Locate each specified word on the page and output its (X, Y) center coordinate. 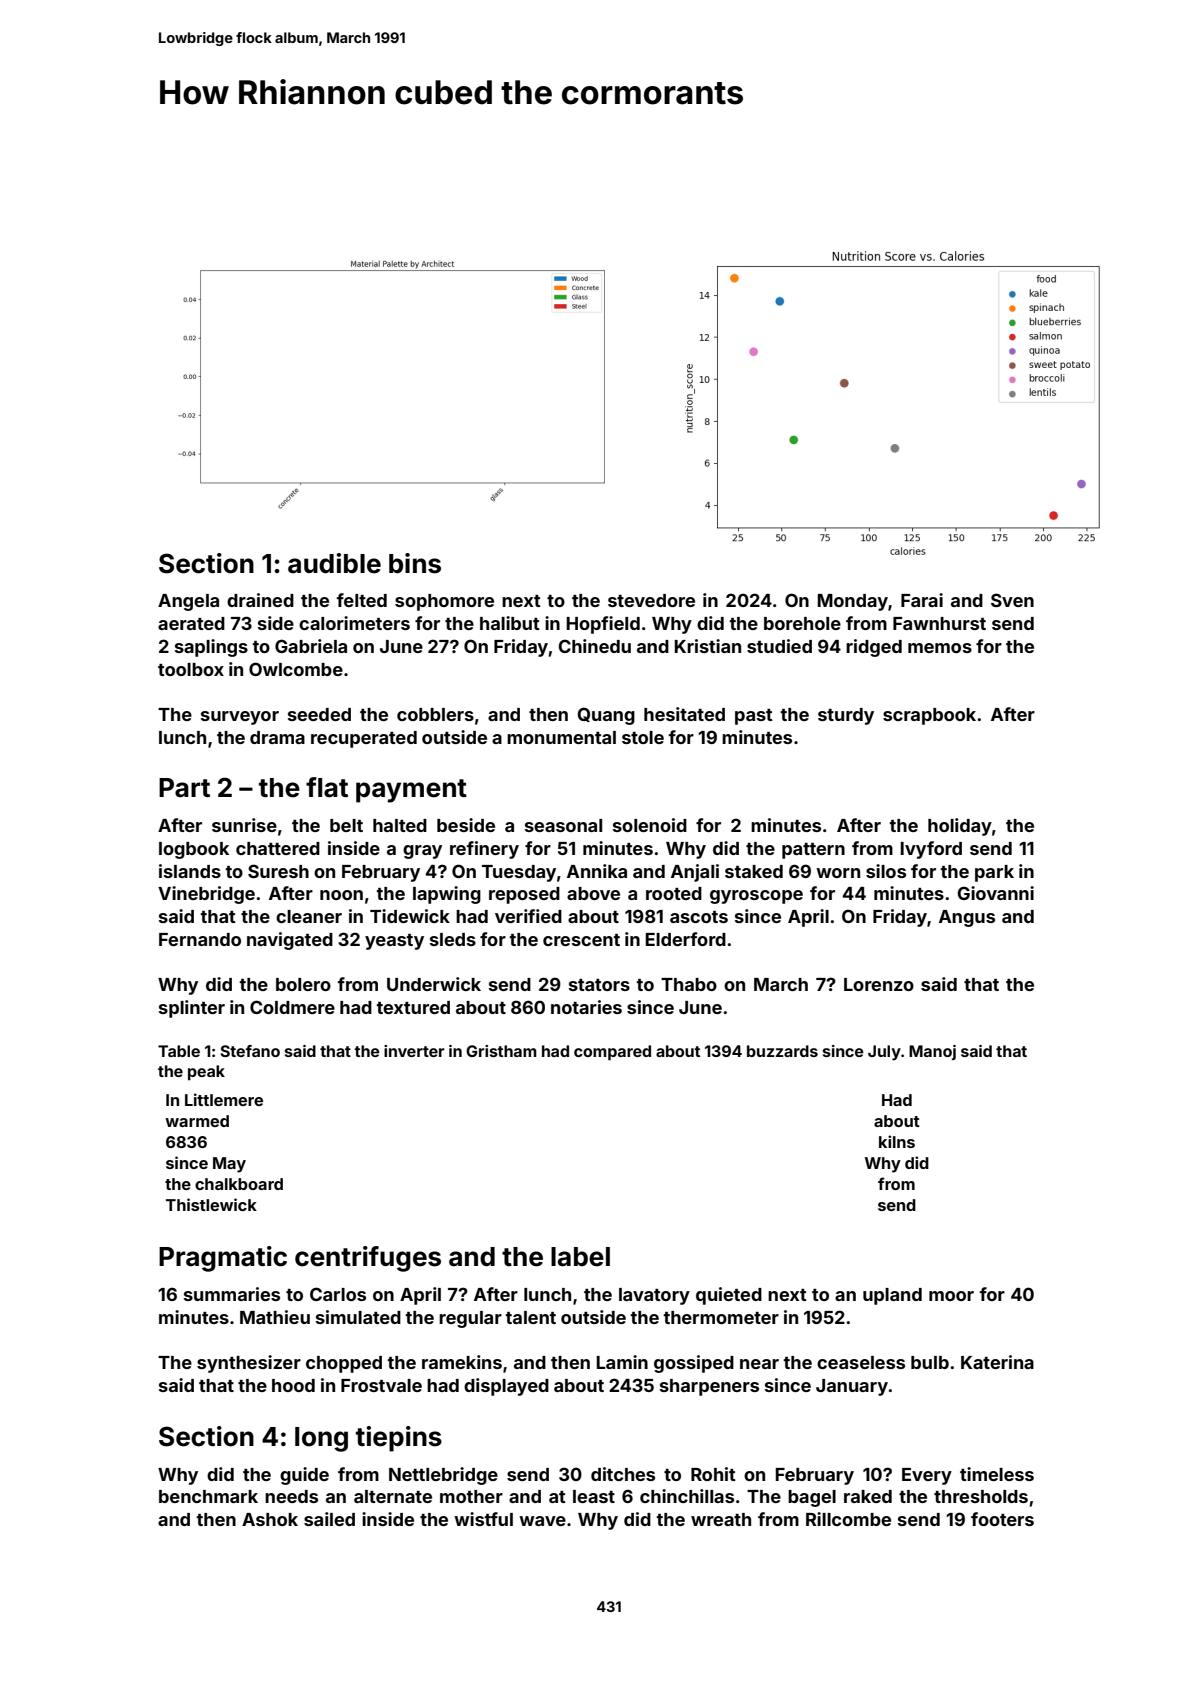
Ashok (270, 1519)
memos (940, 648)
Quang (606, 716)
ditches (623, 1474)
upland (892, 1296)
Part (184, 788)
